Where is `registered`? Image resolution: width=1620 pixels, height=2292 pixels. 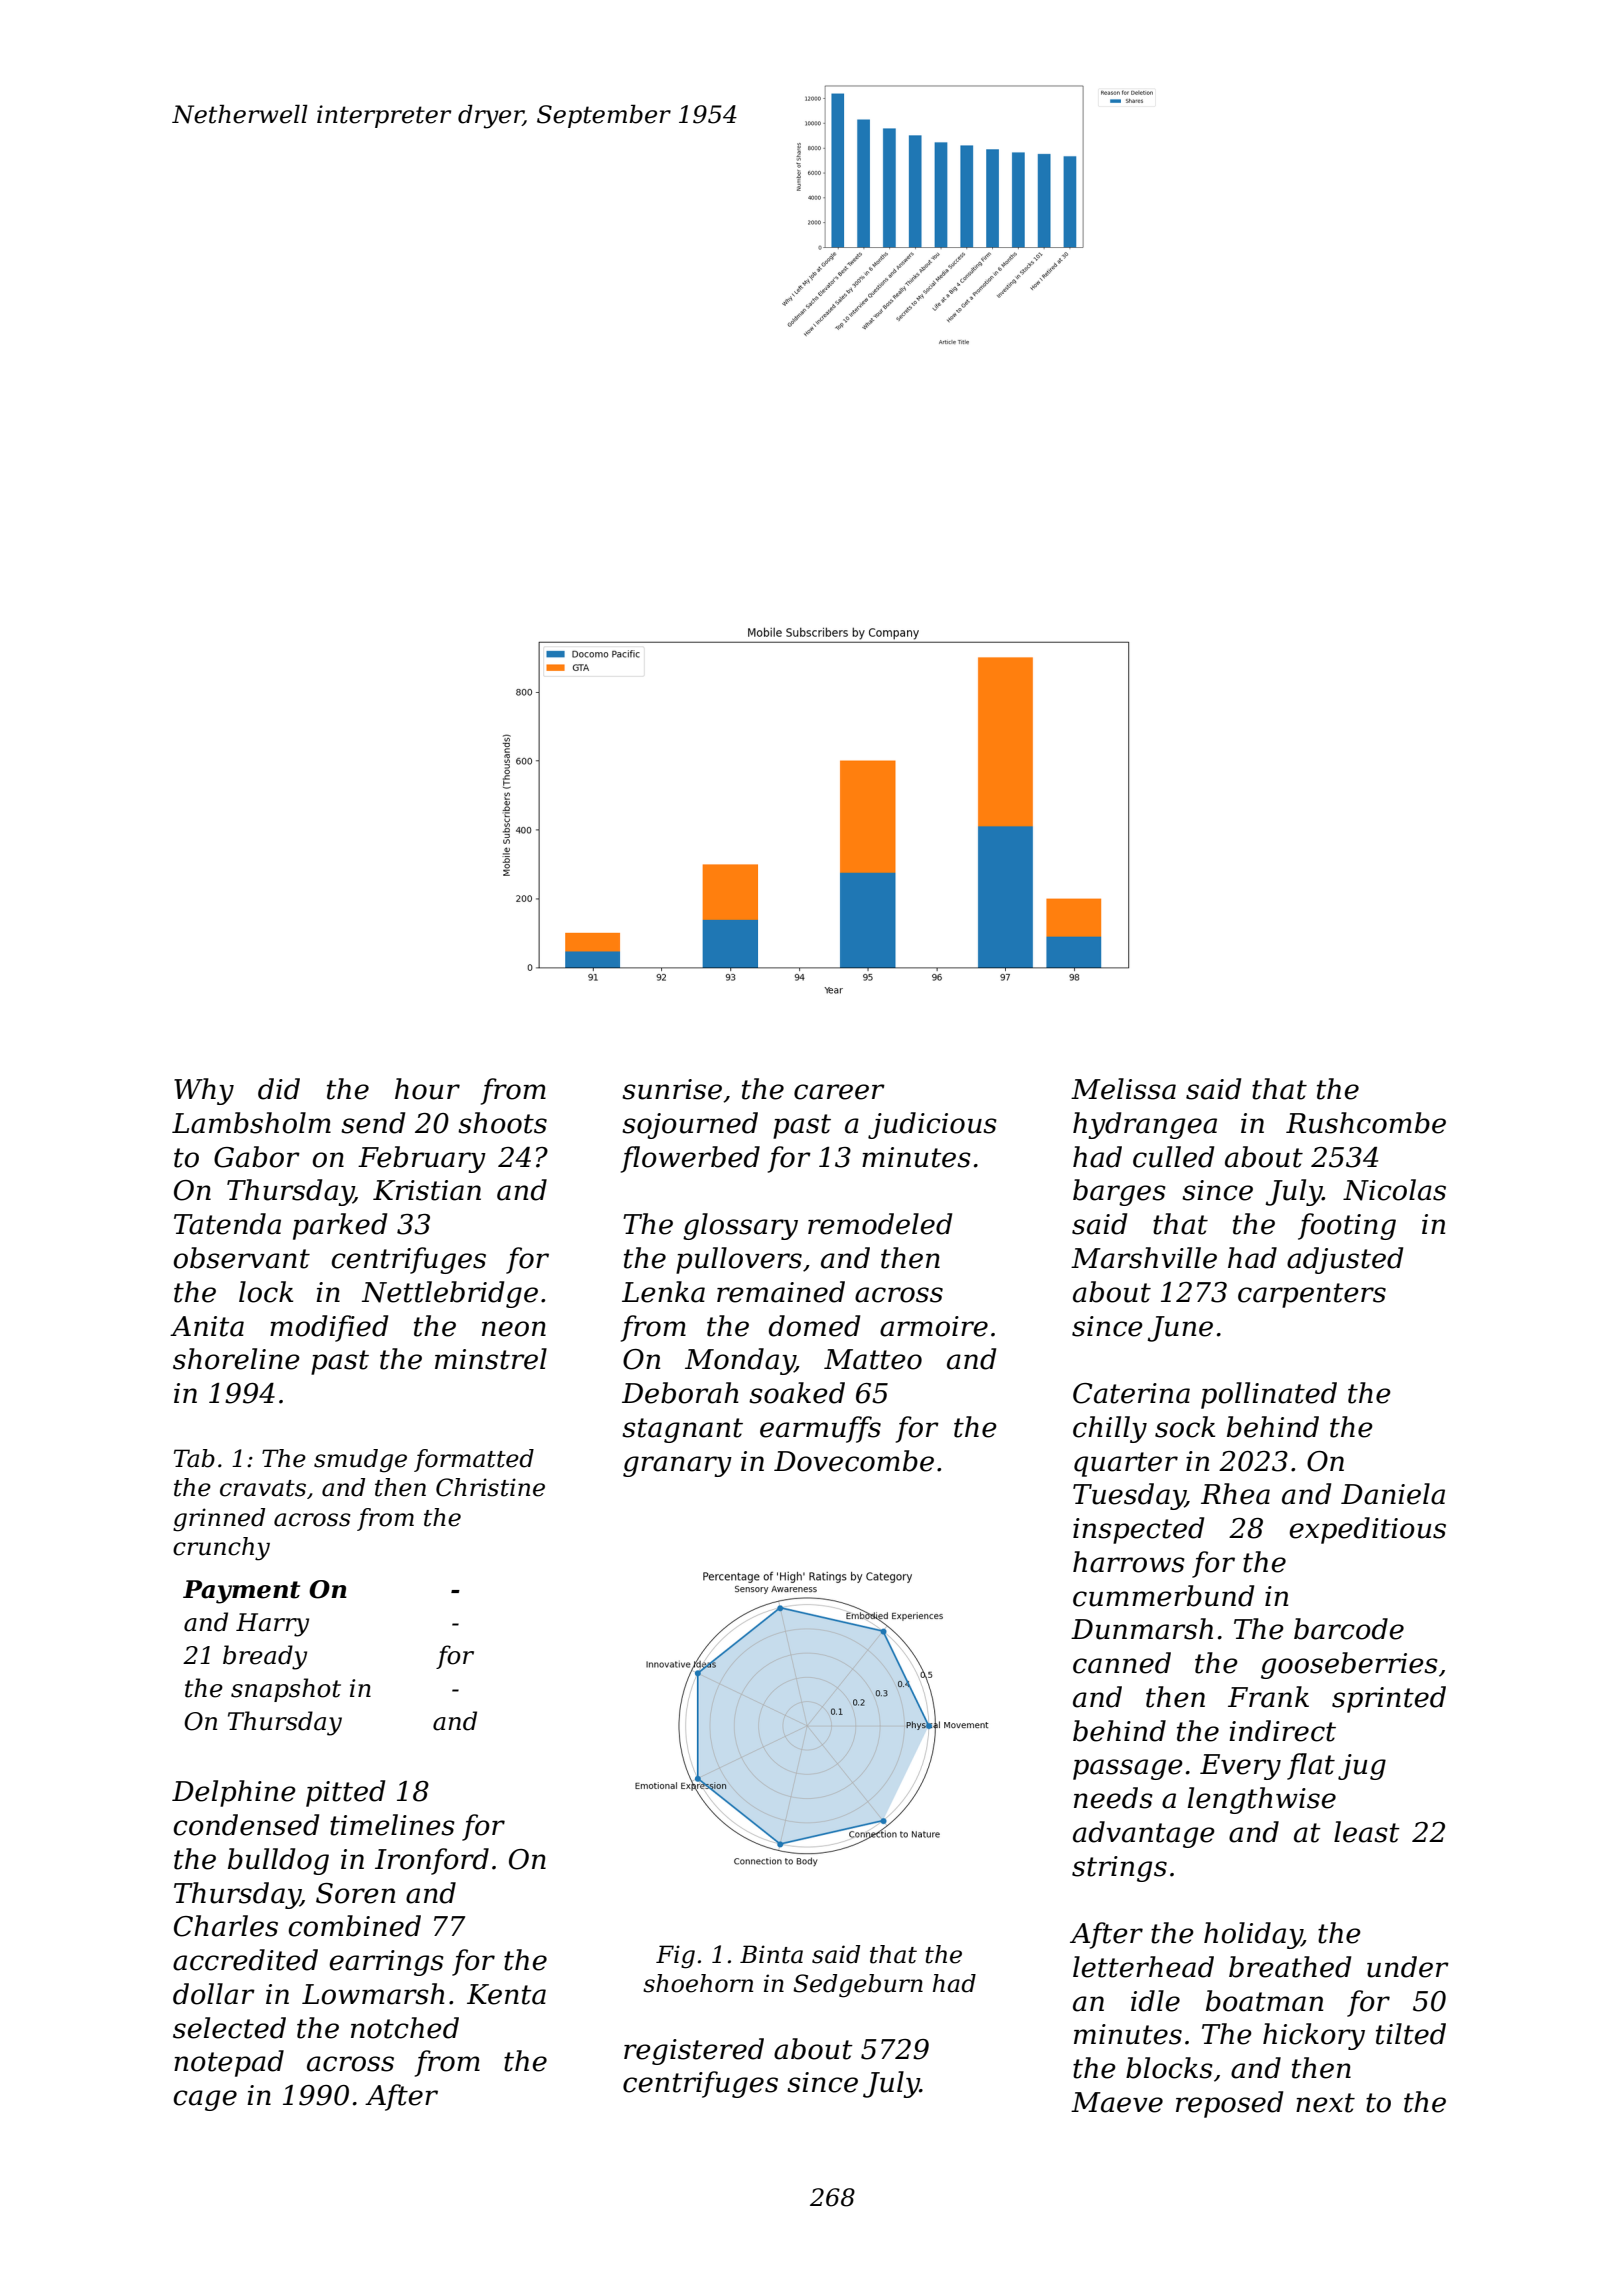 registered is located at coordinates (694, 2051).
